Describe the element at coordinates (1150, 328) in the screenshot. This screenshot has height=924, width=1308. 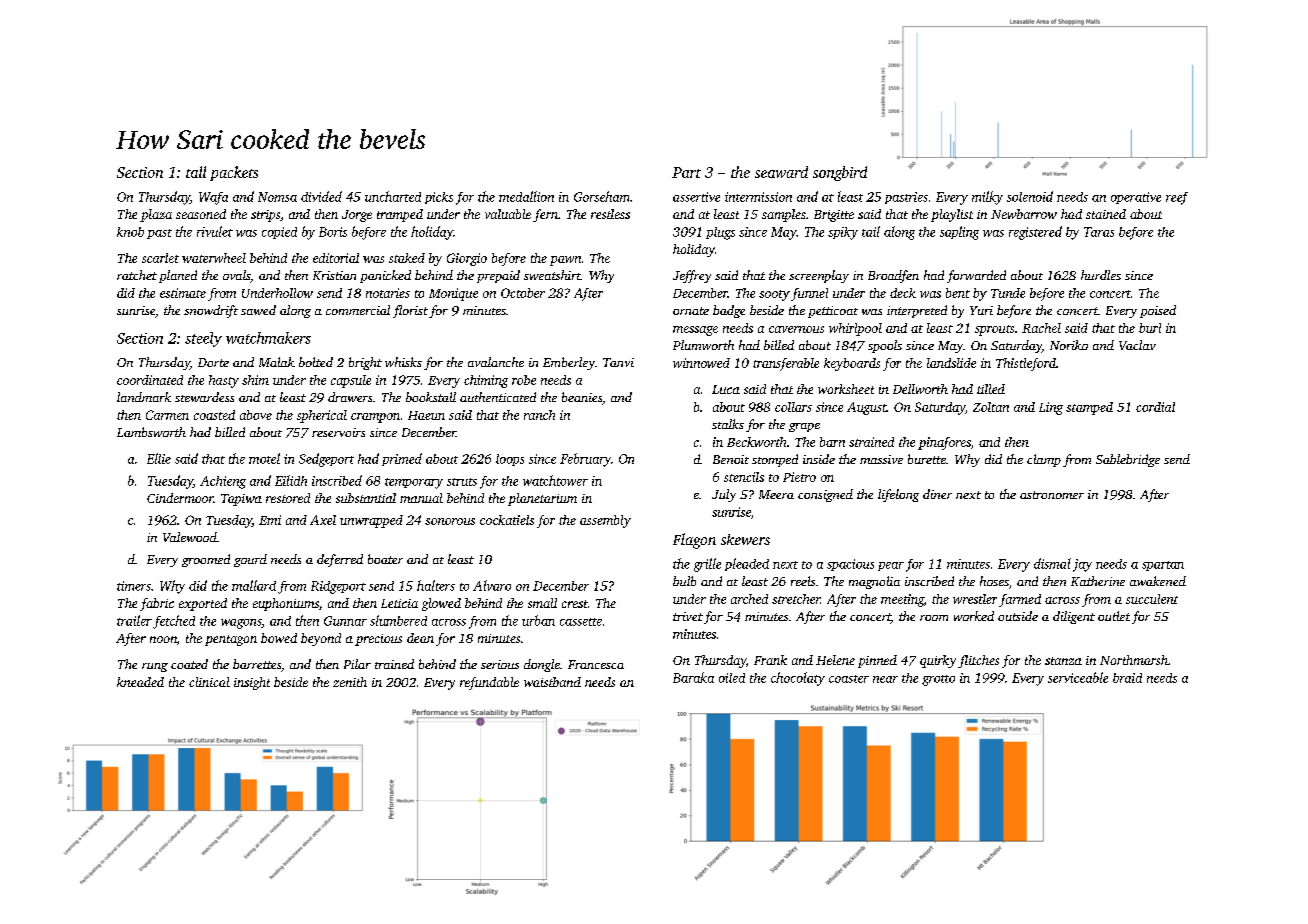
I see `burl` at that location.
